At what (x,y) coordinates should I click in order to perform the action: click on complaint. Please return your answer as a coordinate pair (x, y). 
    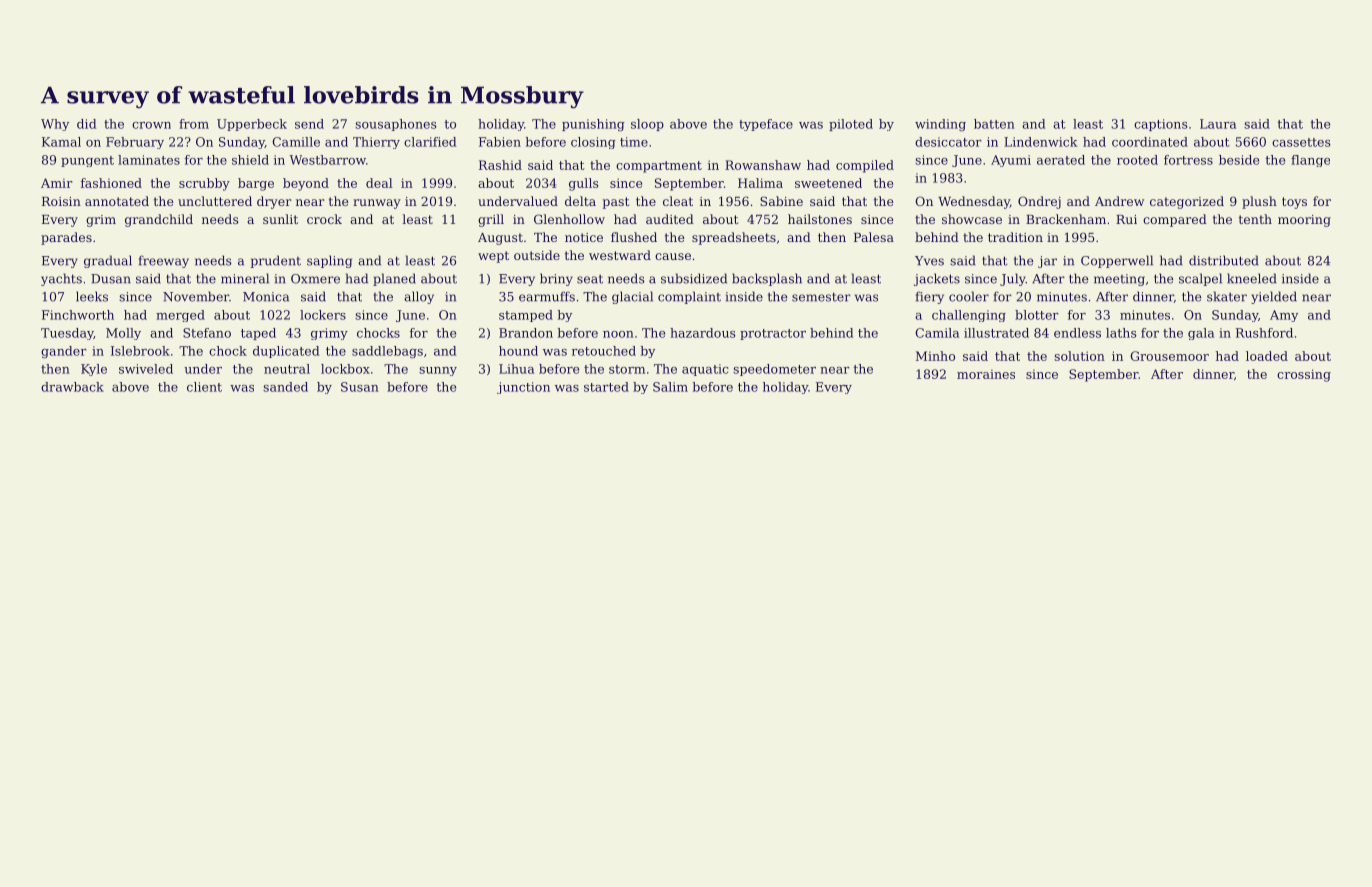
    Looking at the image, I should click on (689, 297).
